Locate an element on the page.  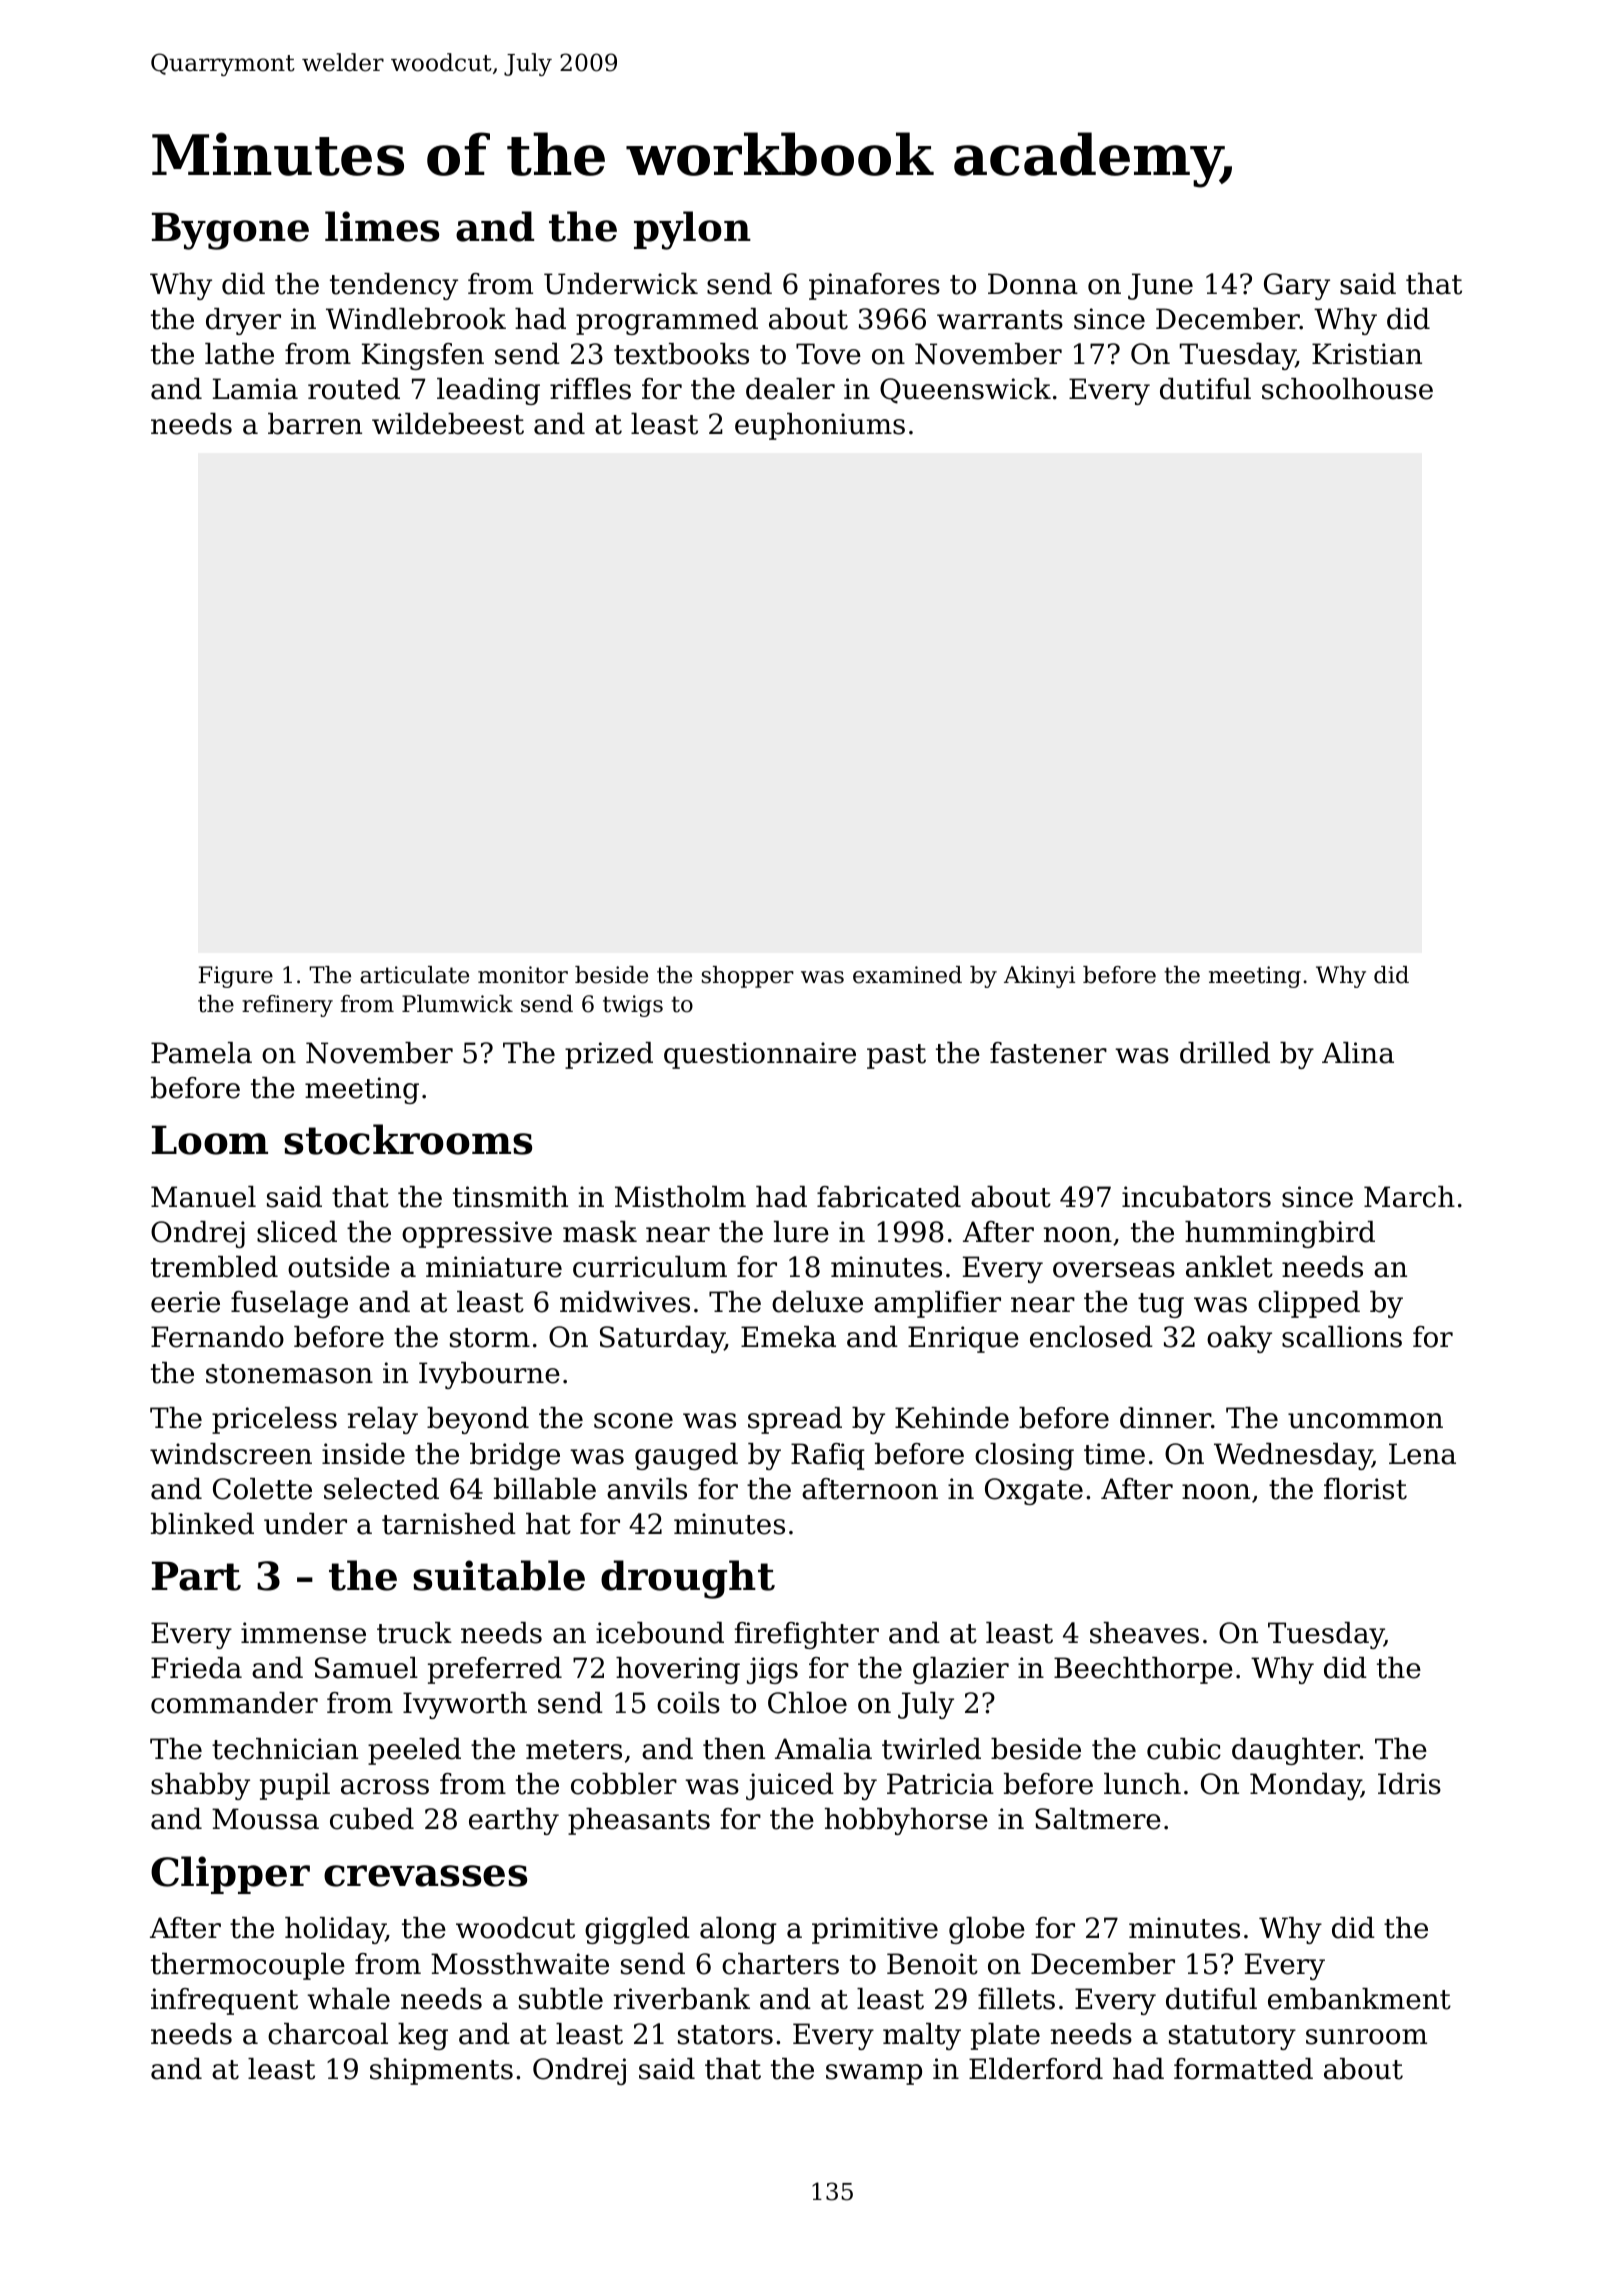
keg is located at coordinates (423, 2036).
